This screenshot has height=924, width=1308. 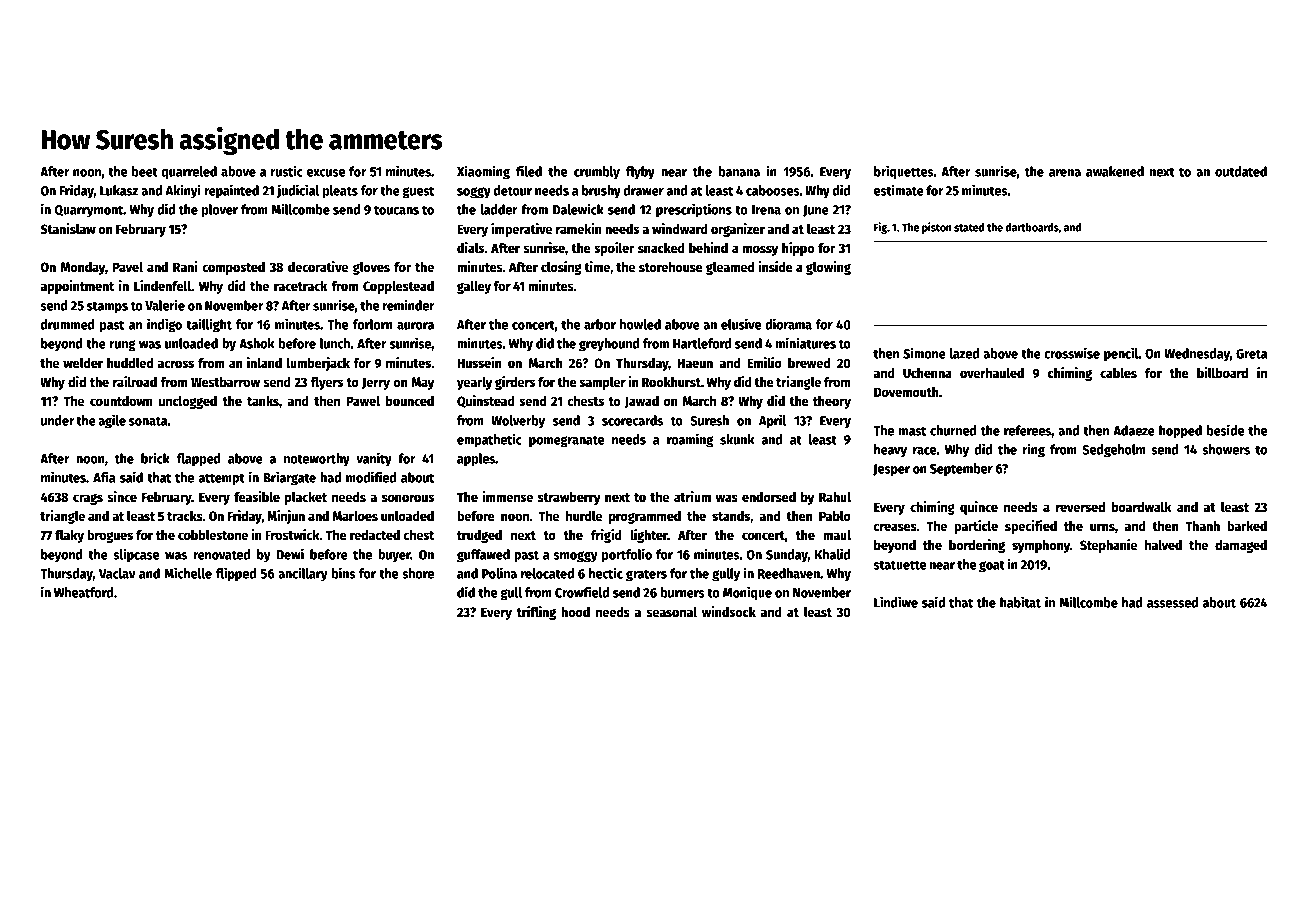 I want to click on briquettes, so click(x=904, y=172).
